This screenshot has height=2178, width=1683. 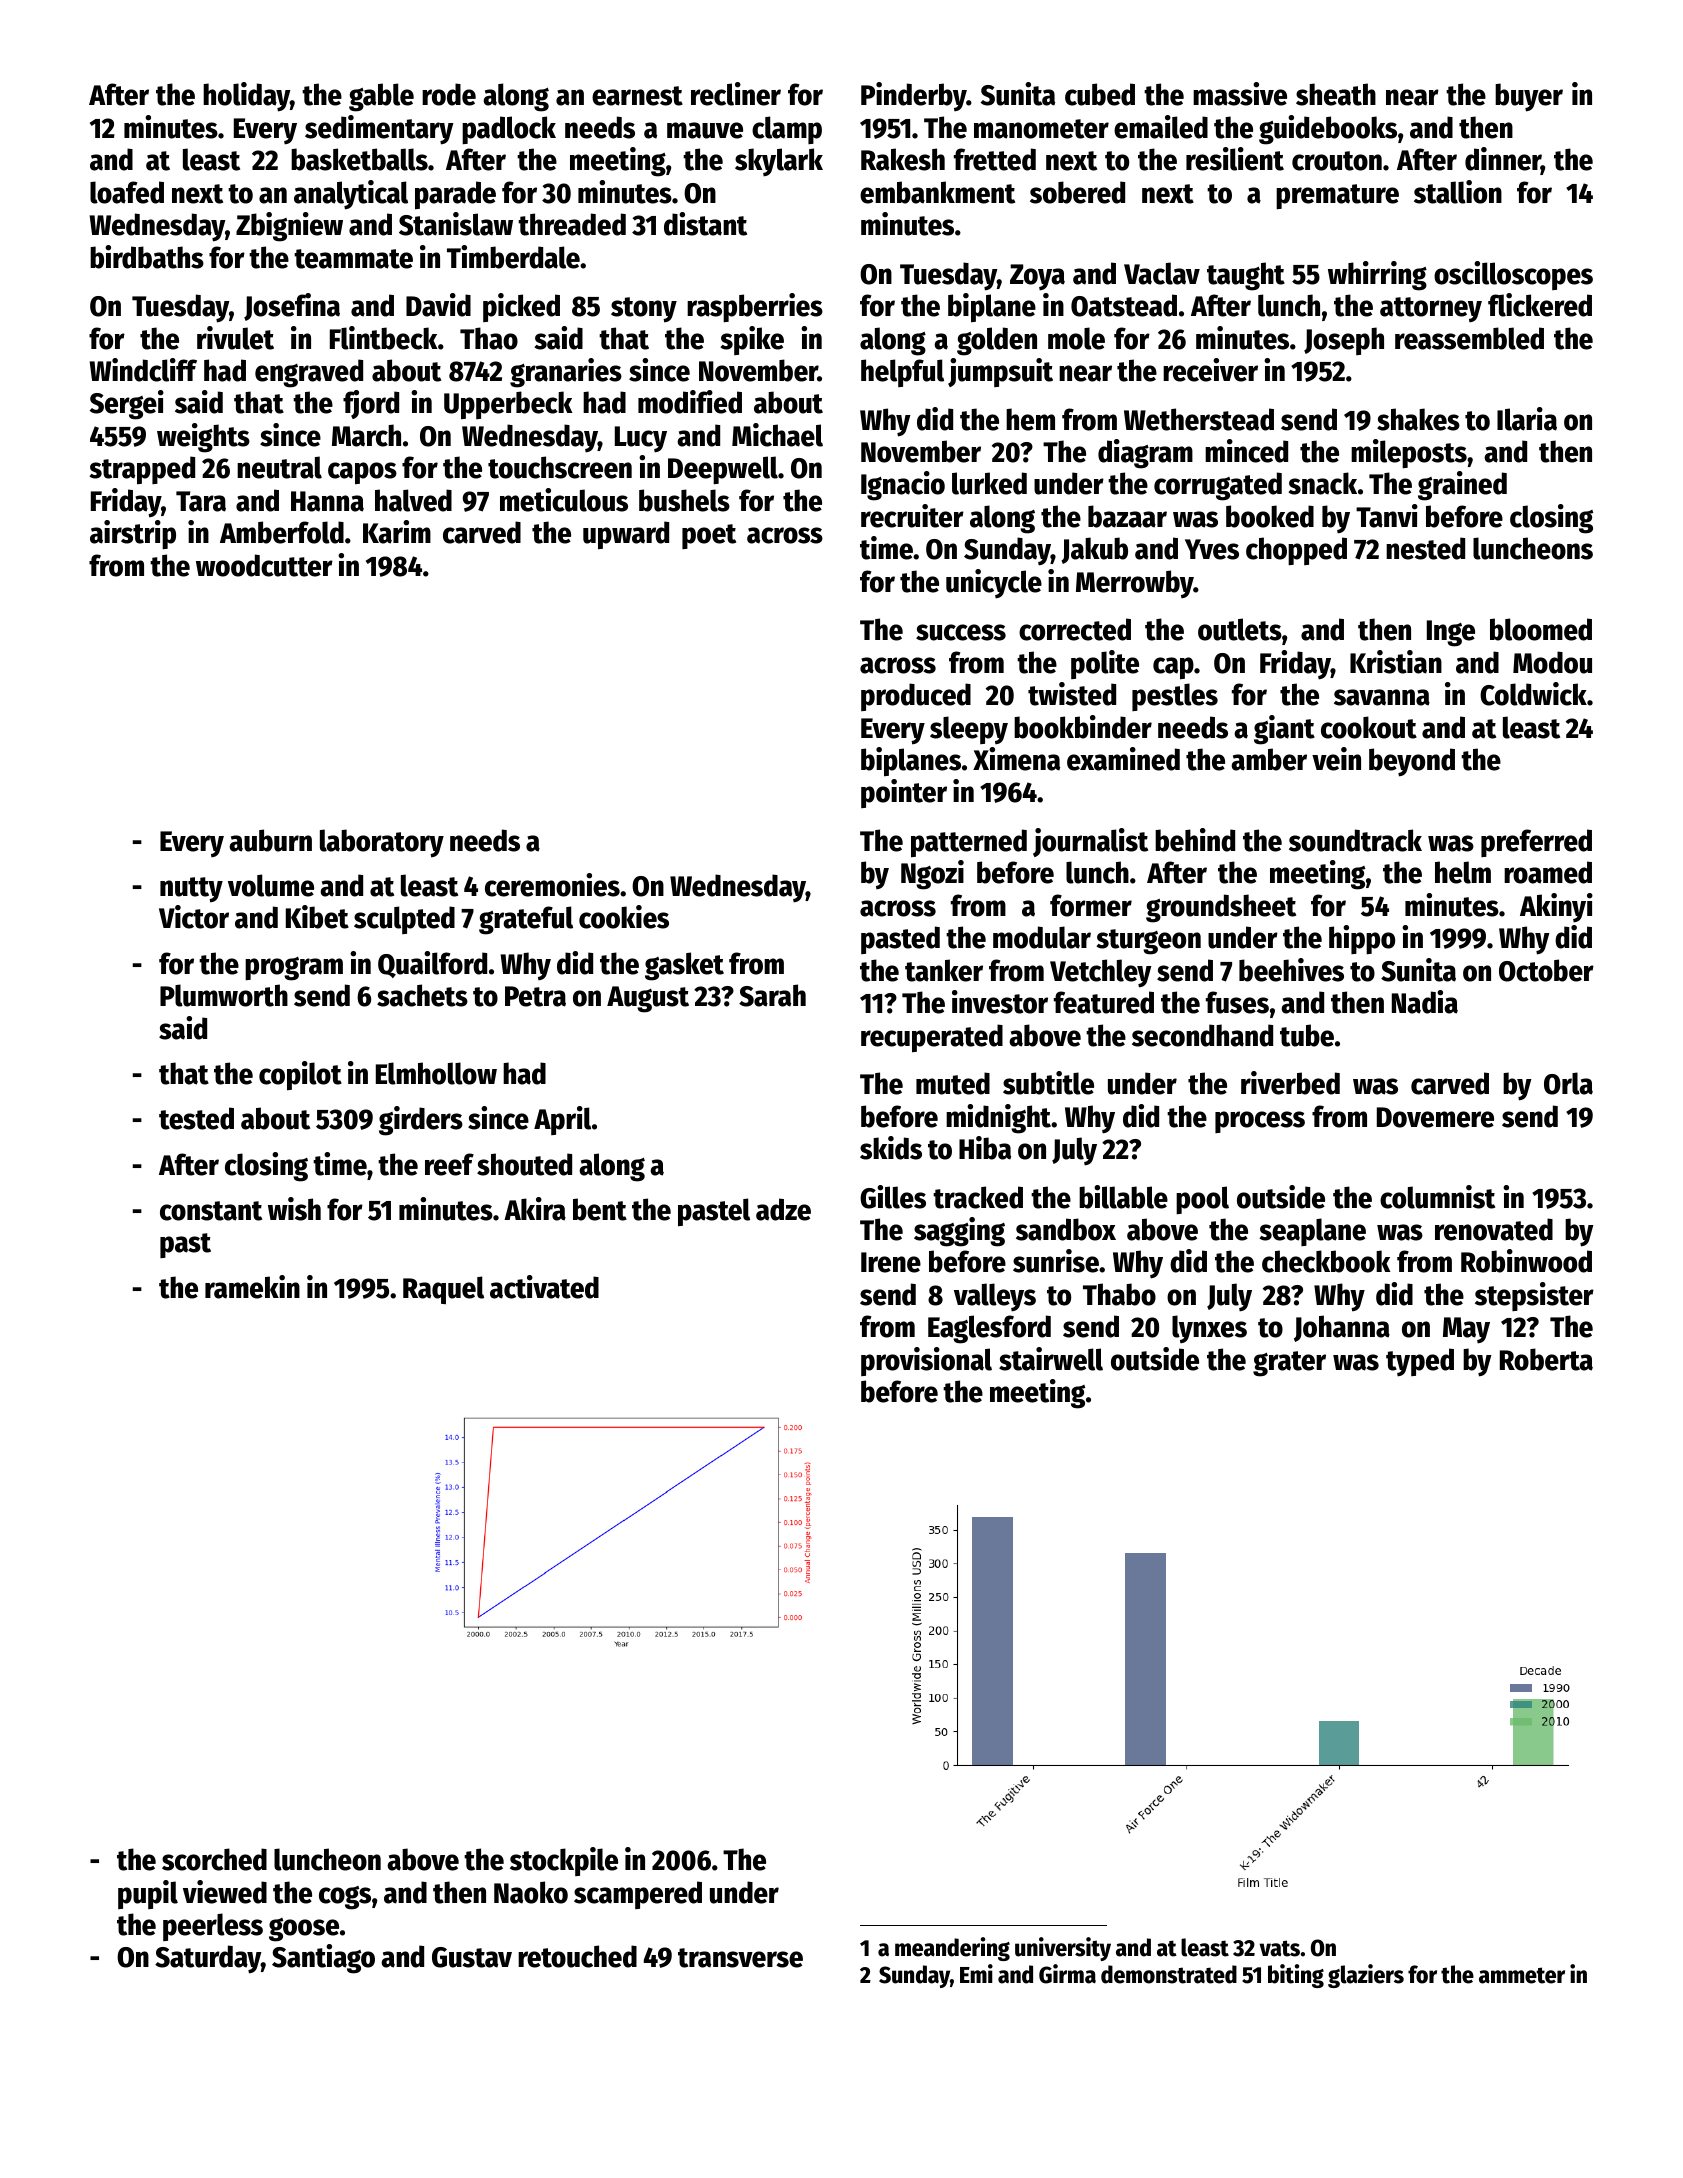 What do you see at coordinates (289, 227) in the screenshot?
I see `Zbigniew` at bounding box center [289, 227].
